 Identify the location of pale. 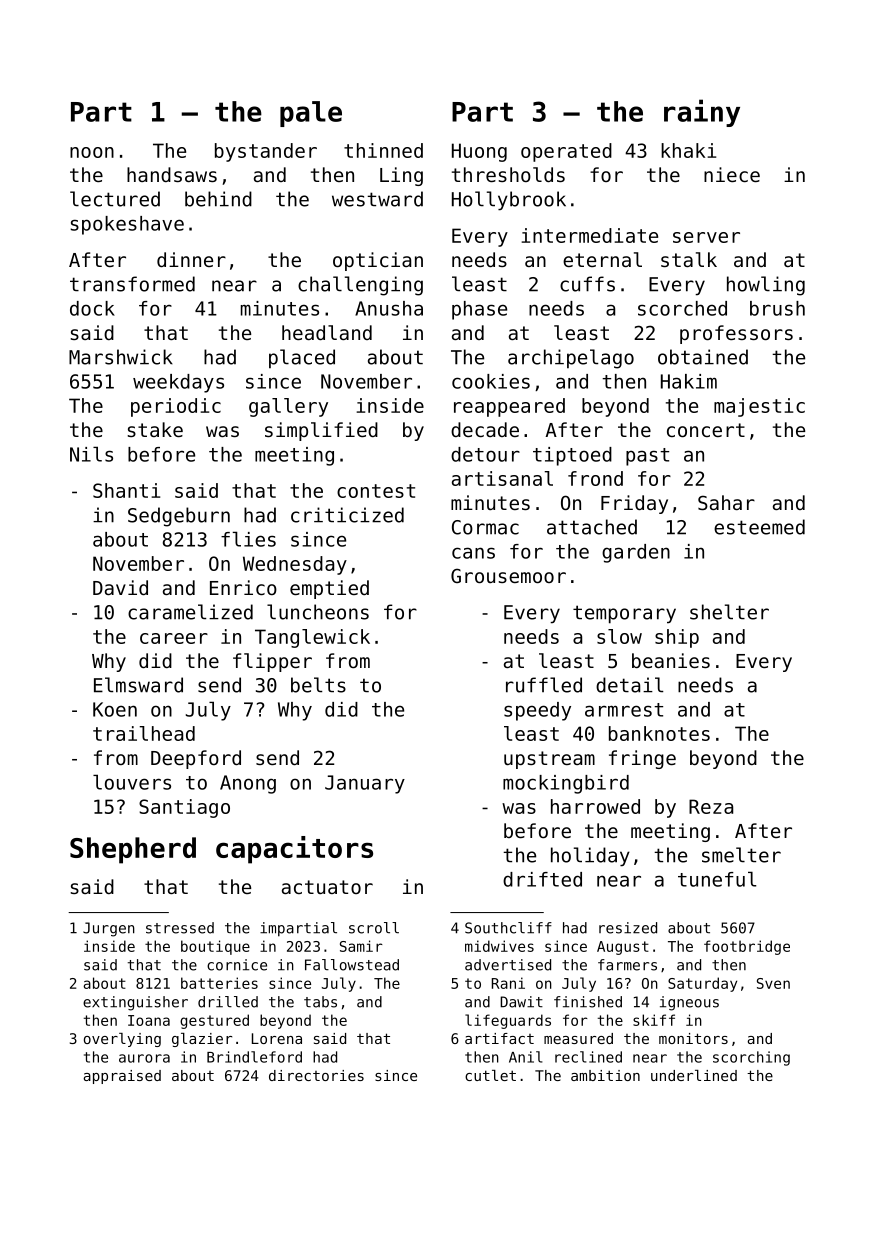
(311, 114).
